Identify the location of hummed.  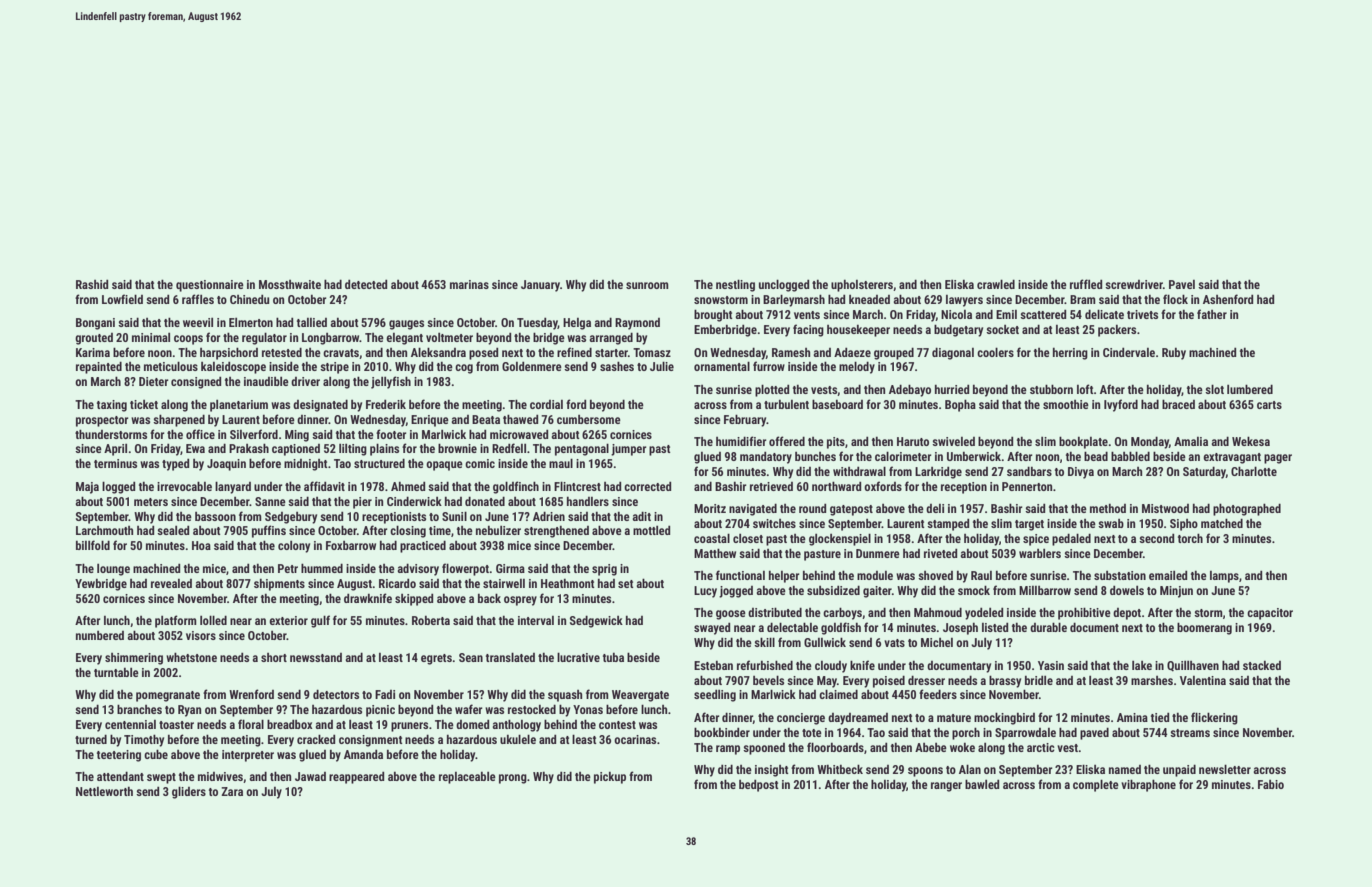
(322, 568).
